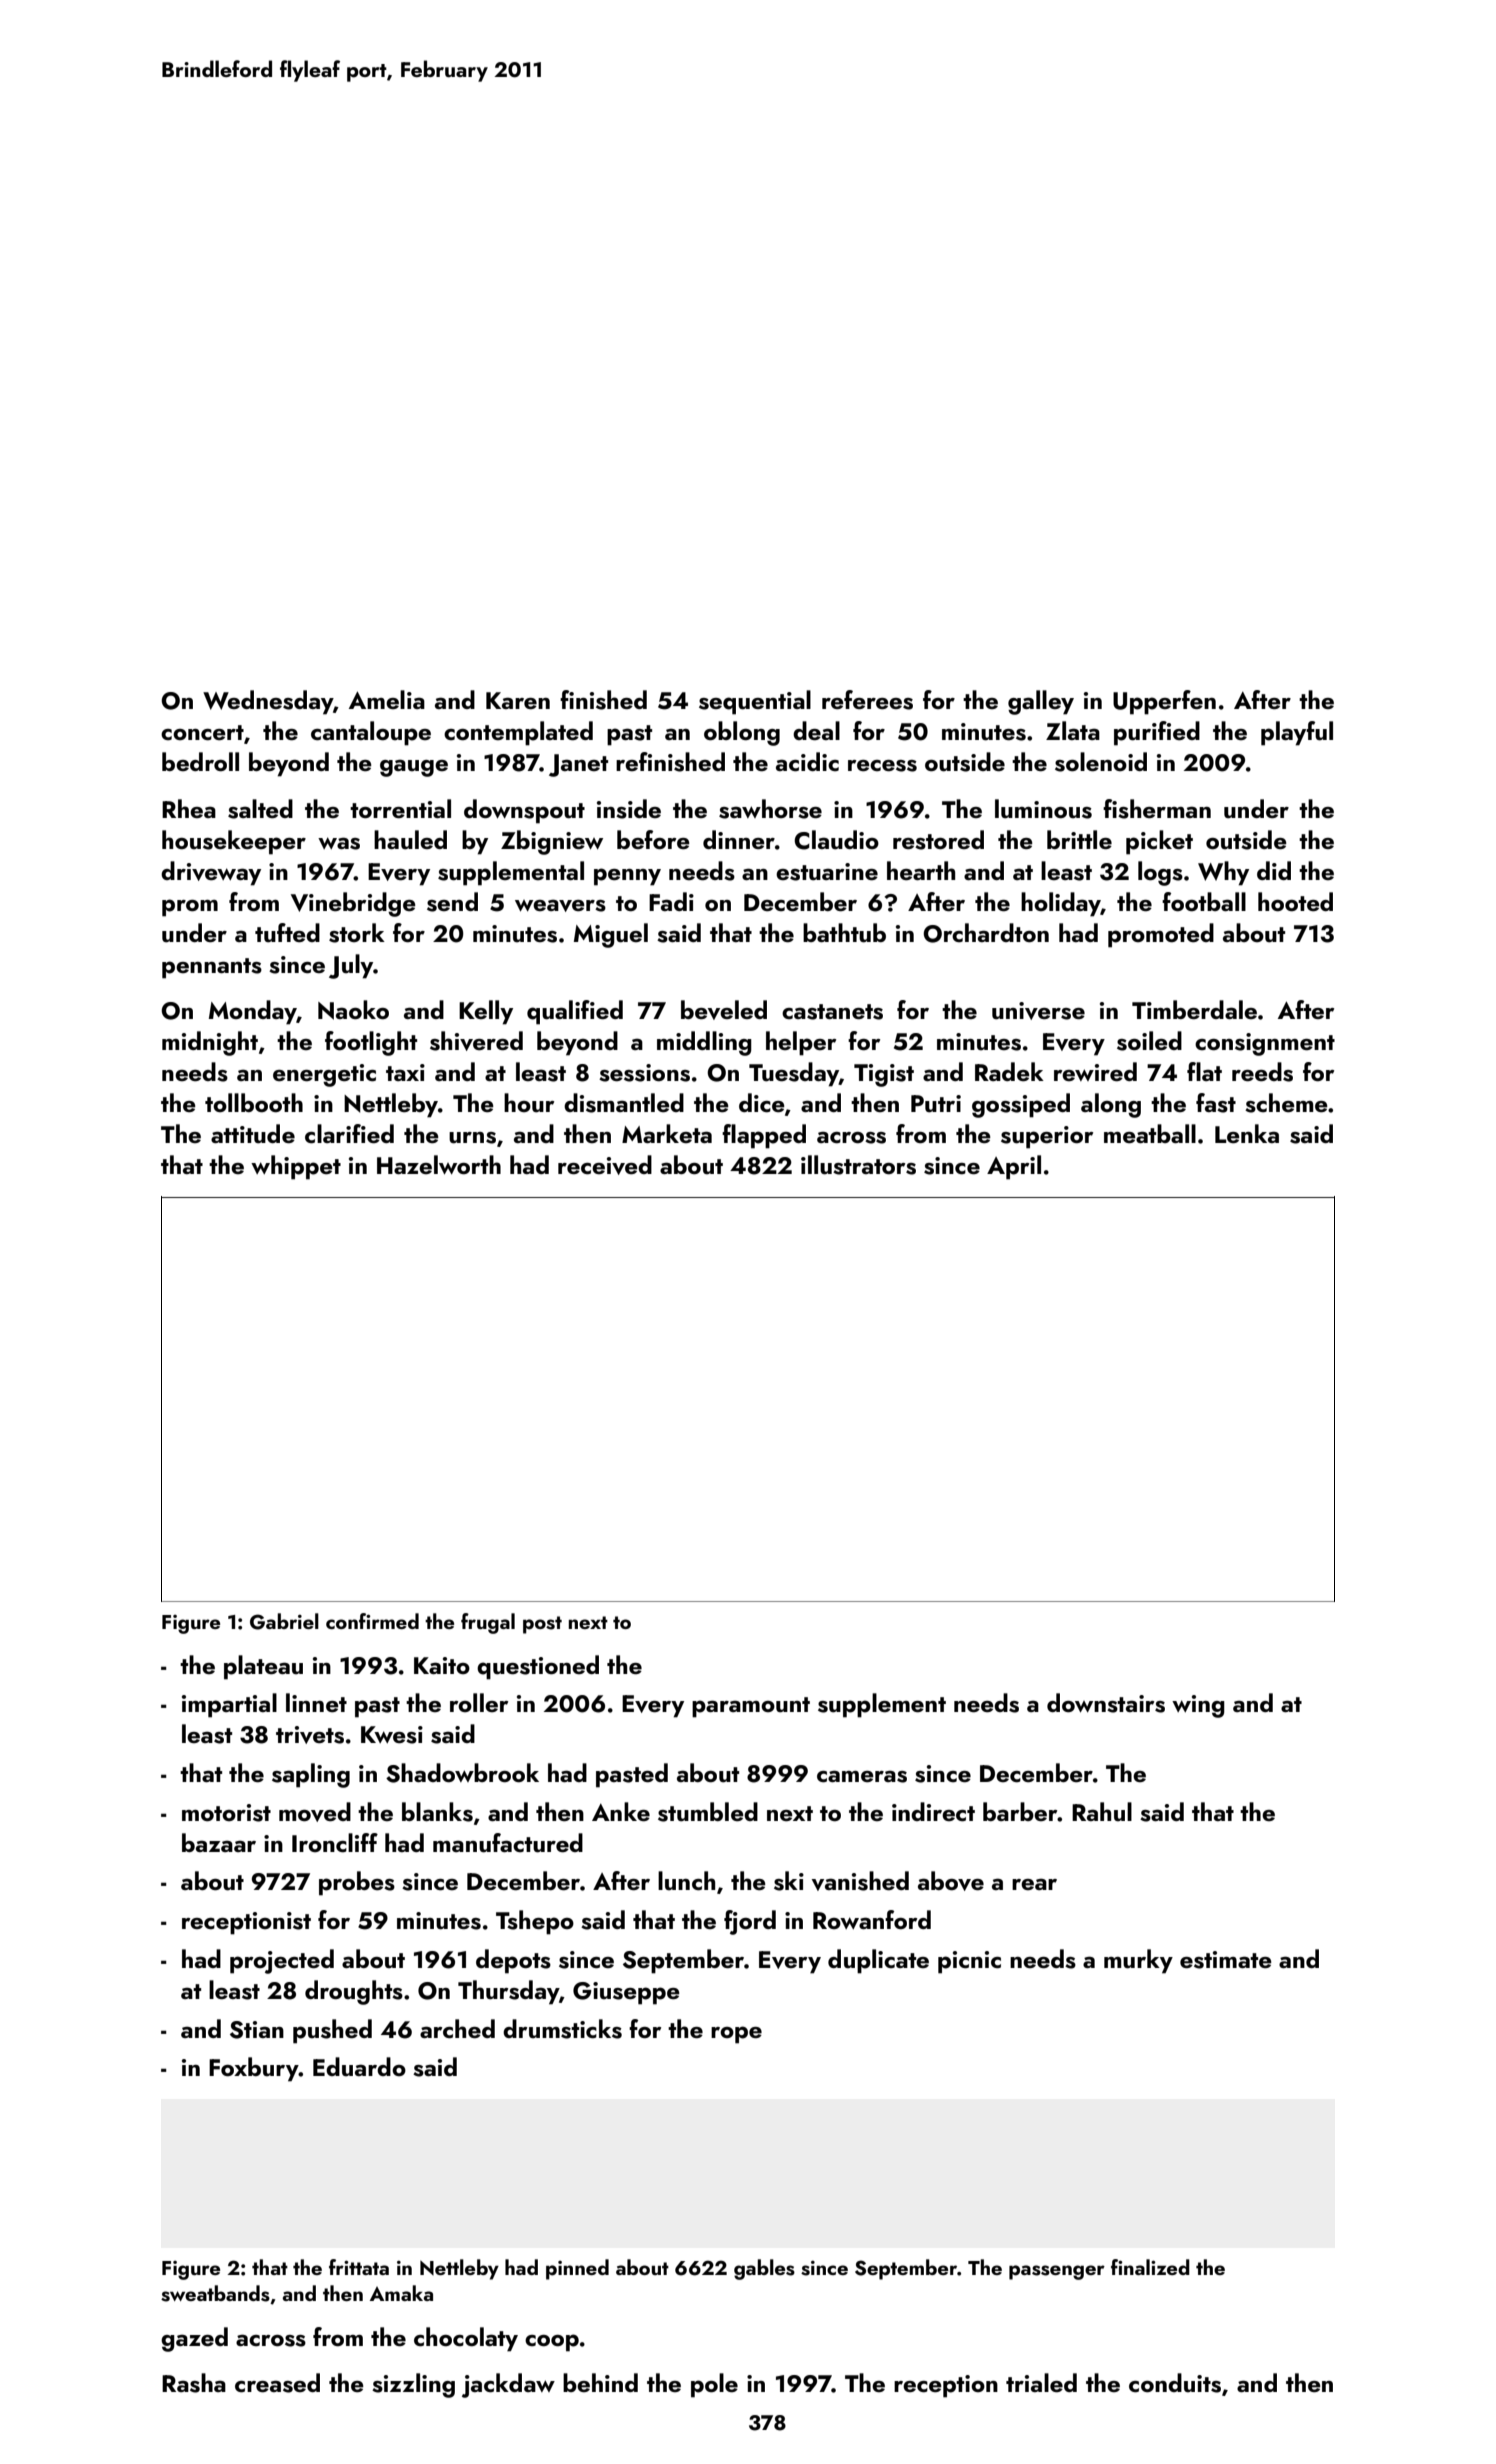  I want to click on galley, so click(1041, 702).
